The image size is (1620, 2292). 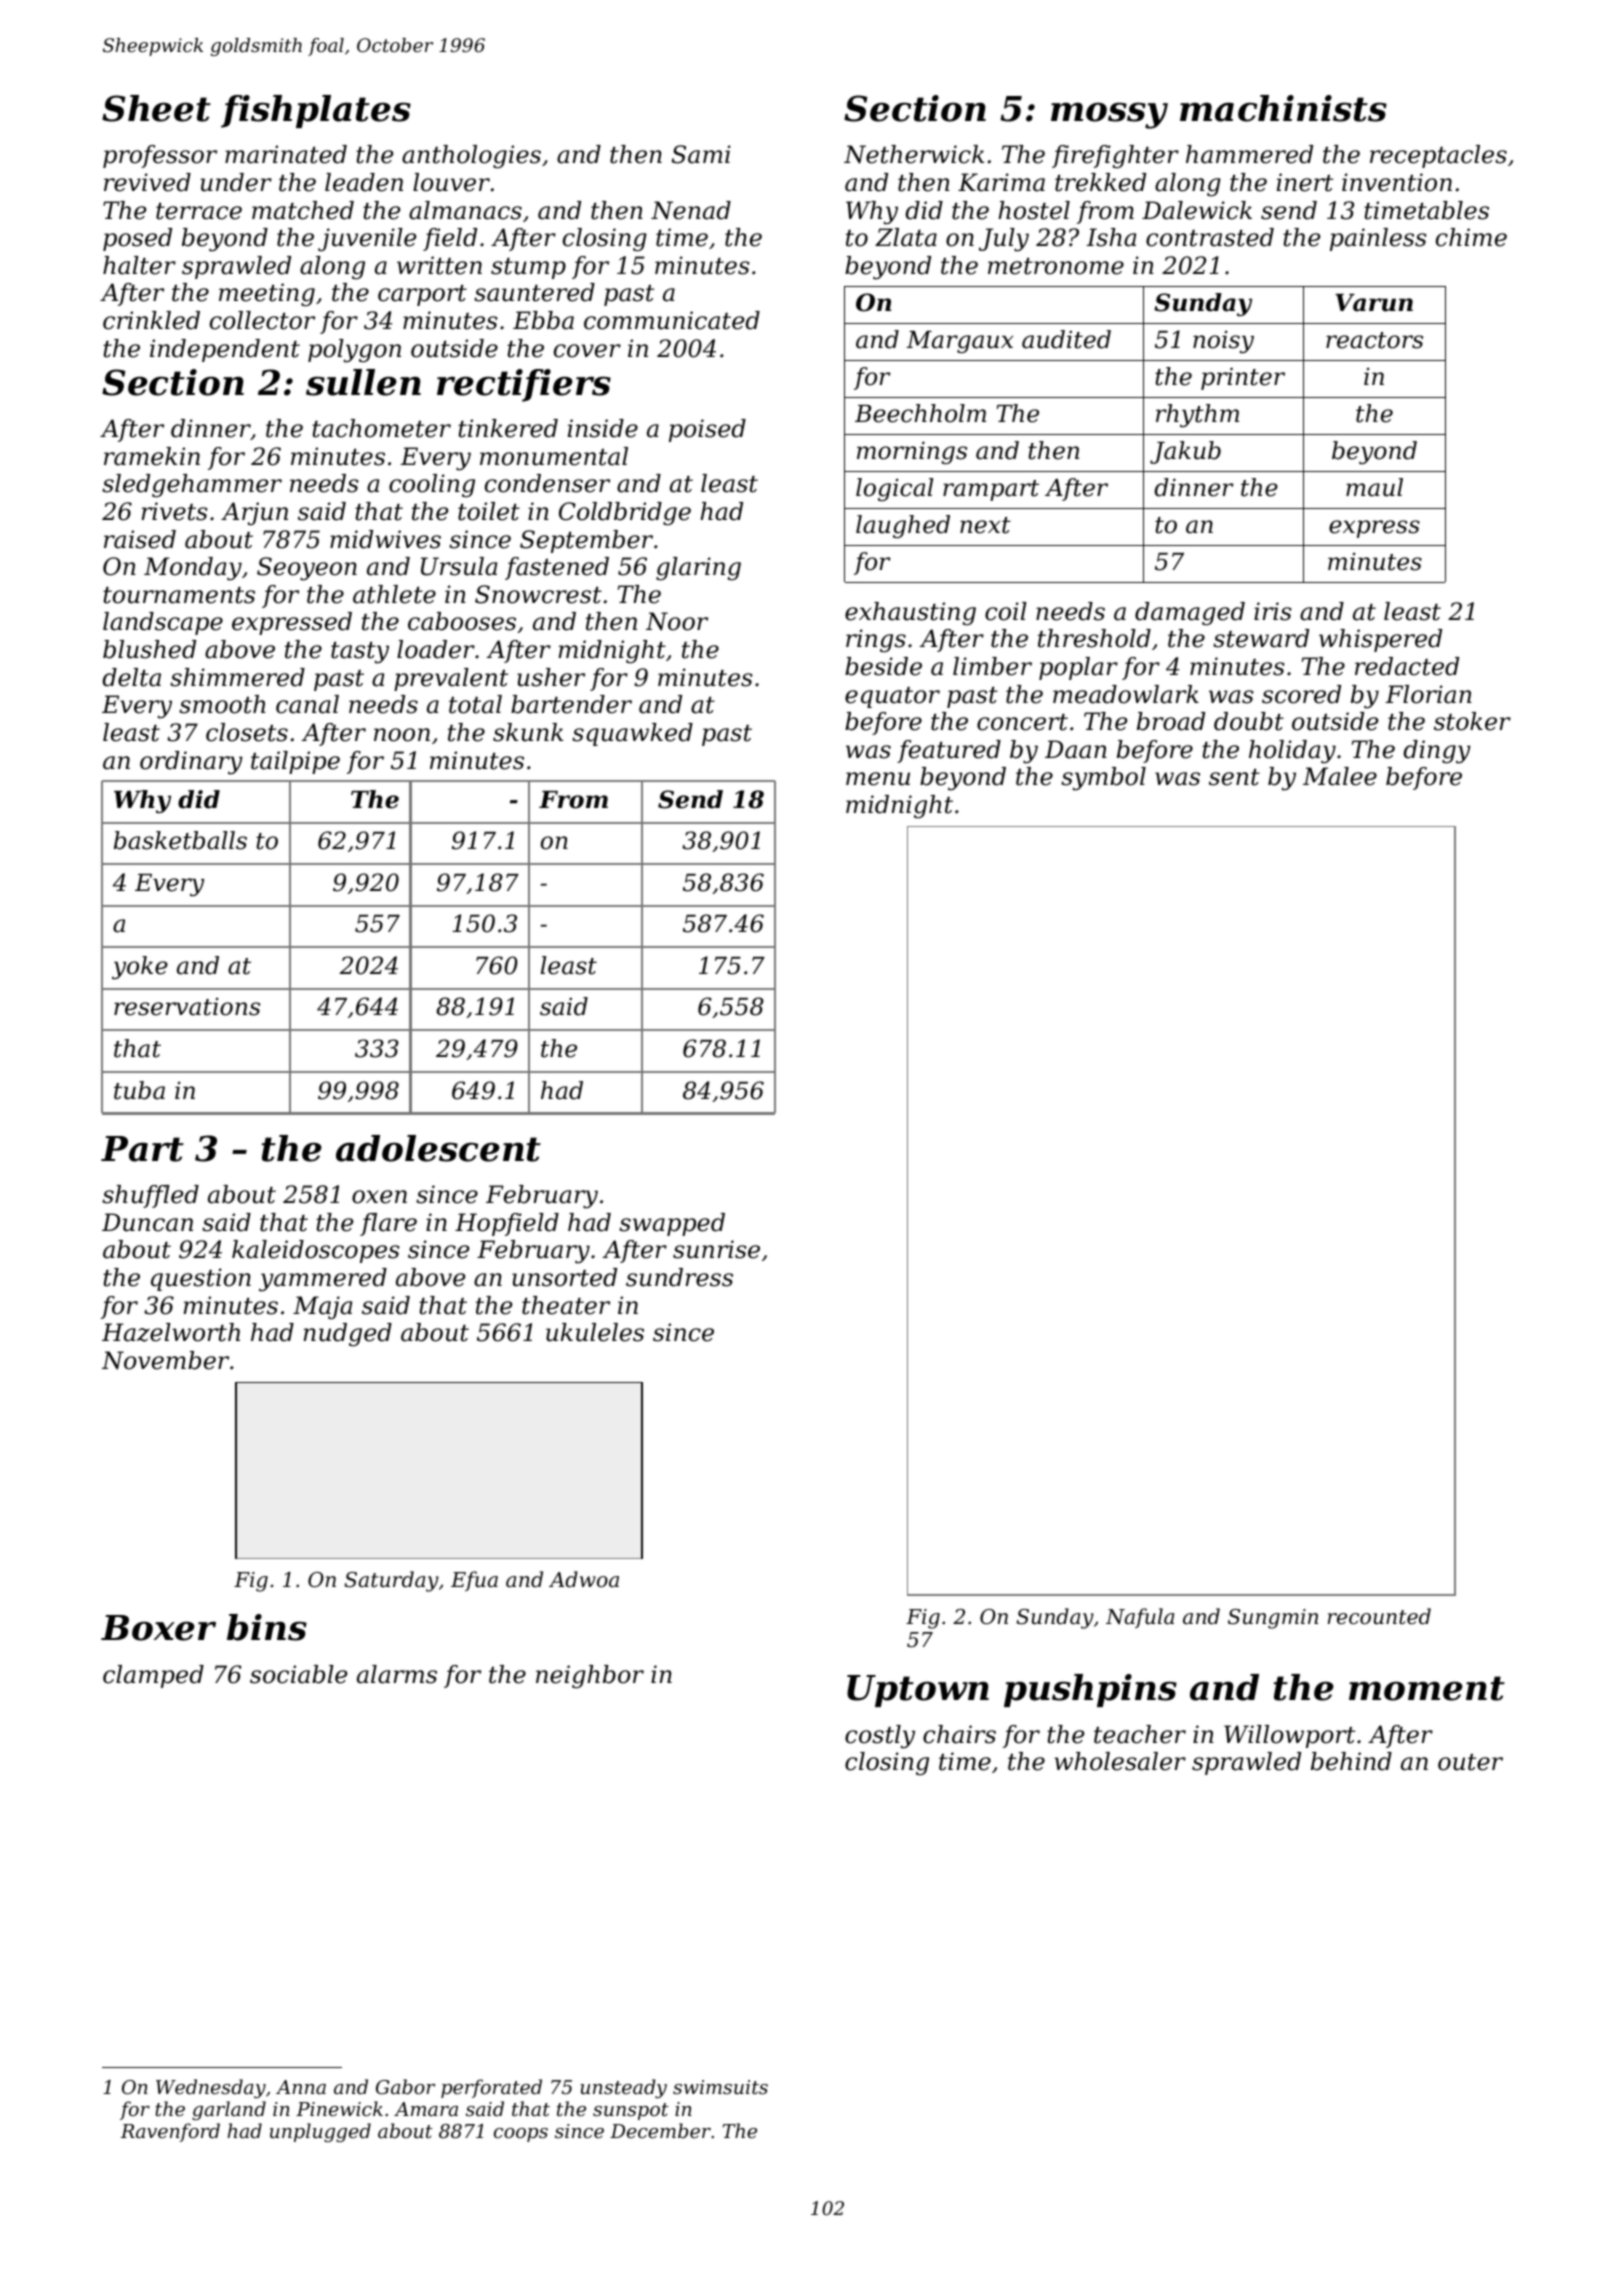 I want to click on nudged, so click(x=348, y=1335).
